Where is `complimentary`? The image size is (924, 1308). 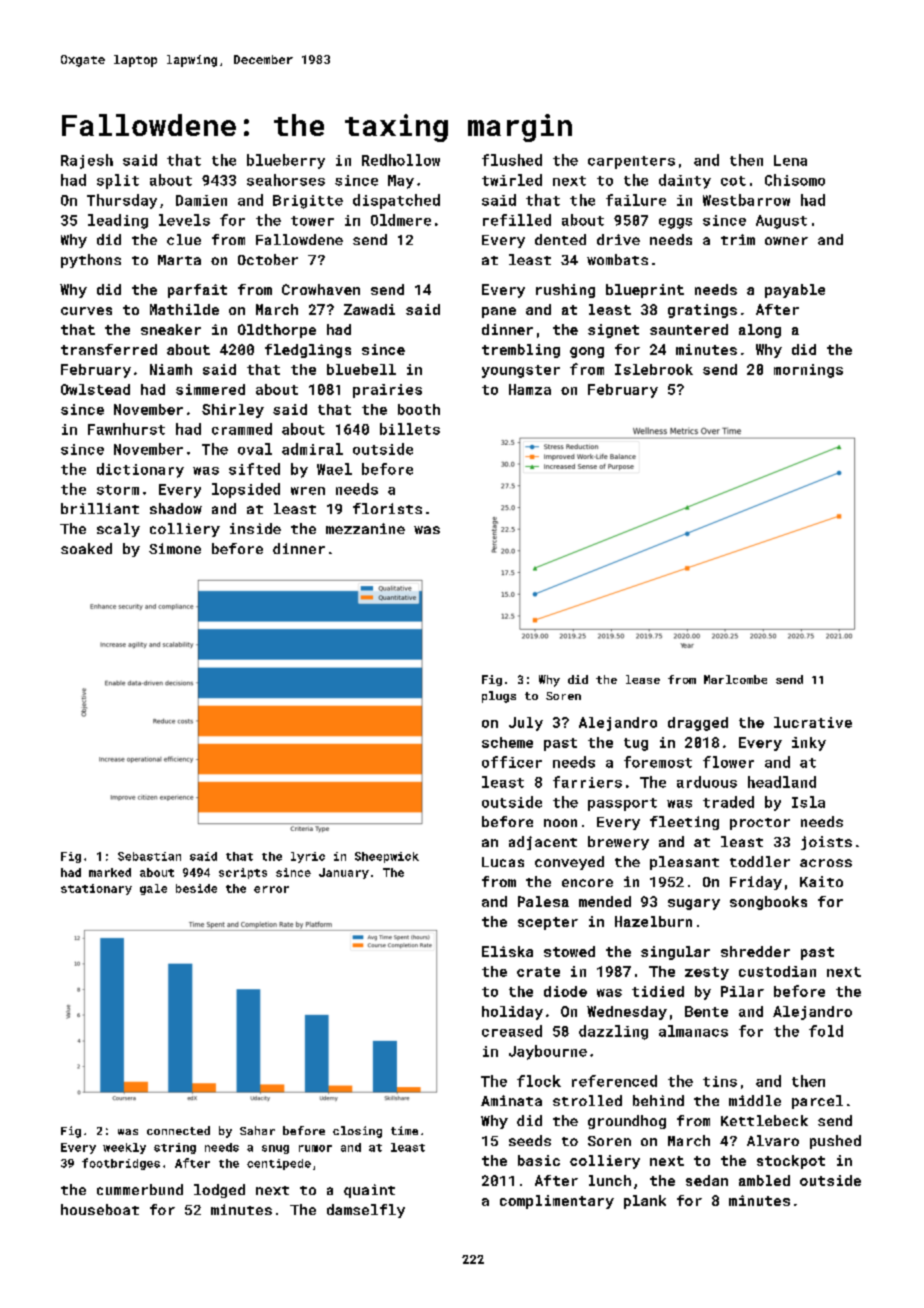 complimentary is located at coordinates (557, 1202).
